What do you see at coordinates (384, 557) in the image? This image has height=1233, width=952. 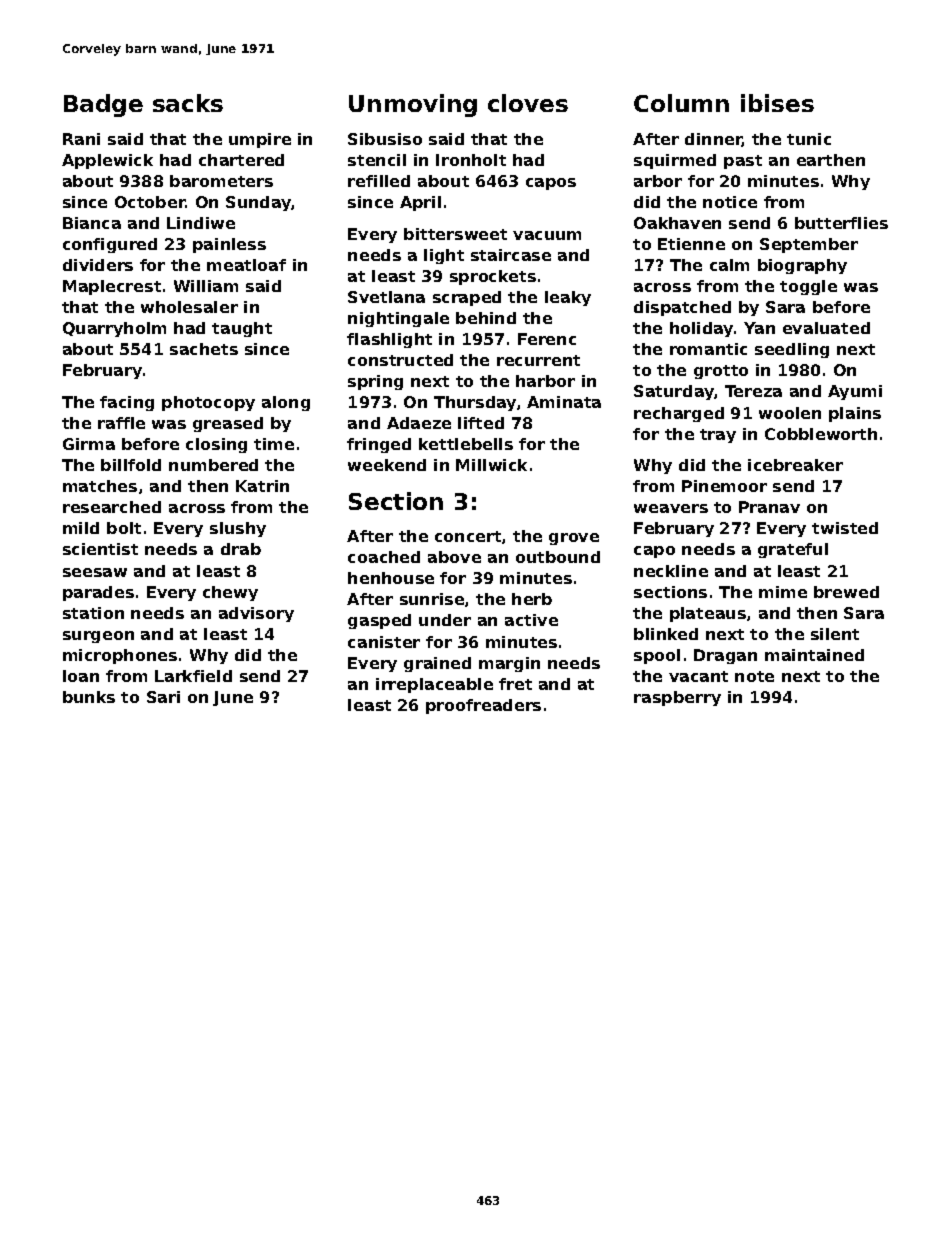 I see `coached` at bounding box center [384, 557].
